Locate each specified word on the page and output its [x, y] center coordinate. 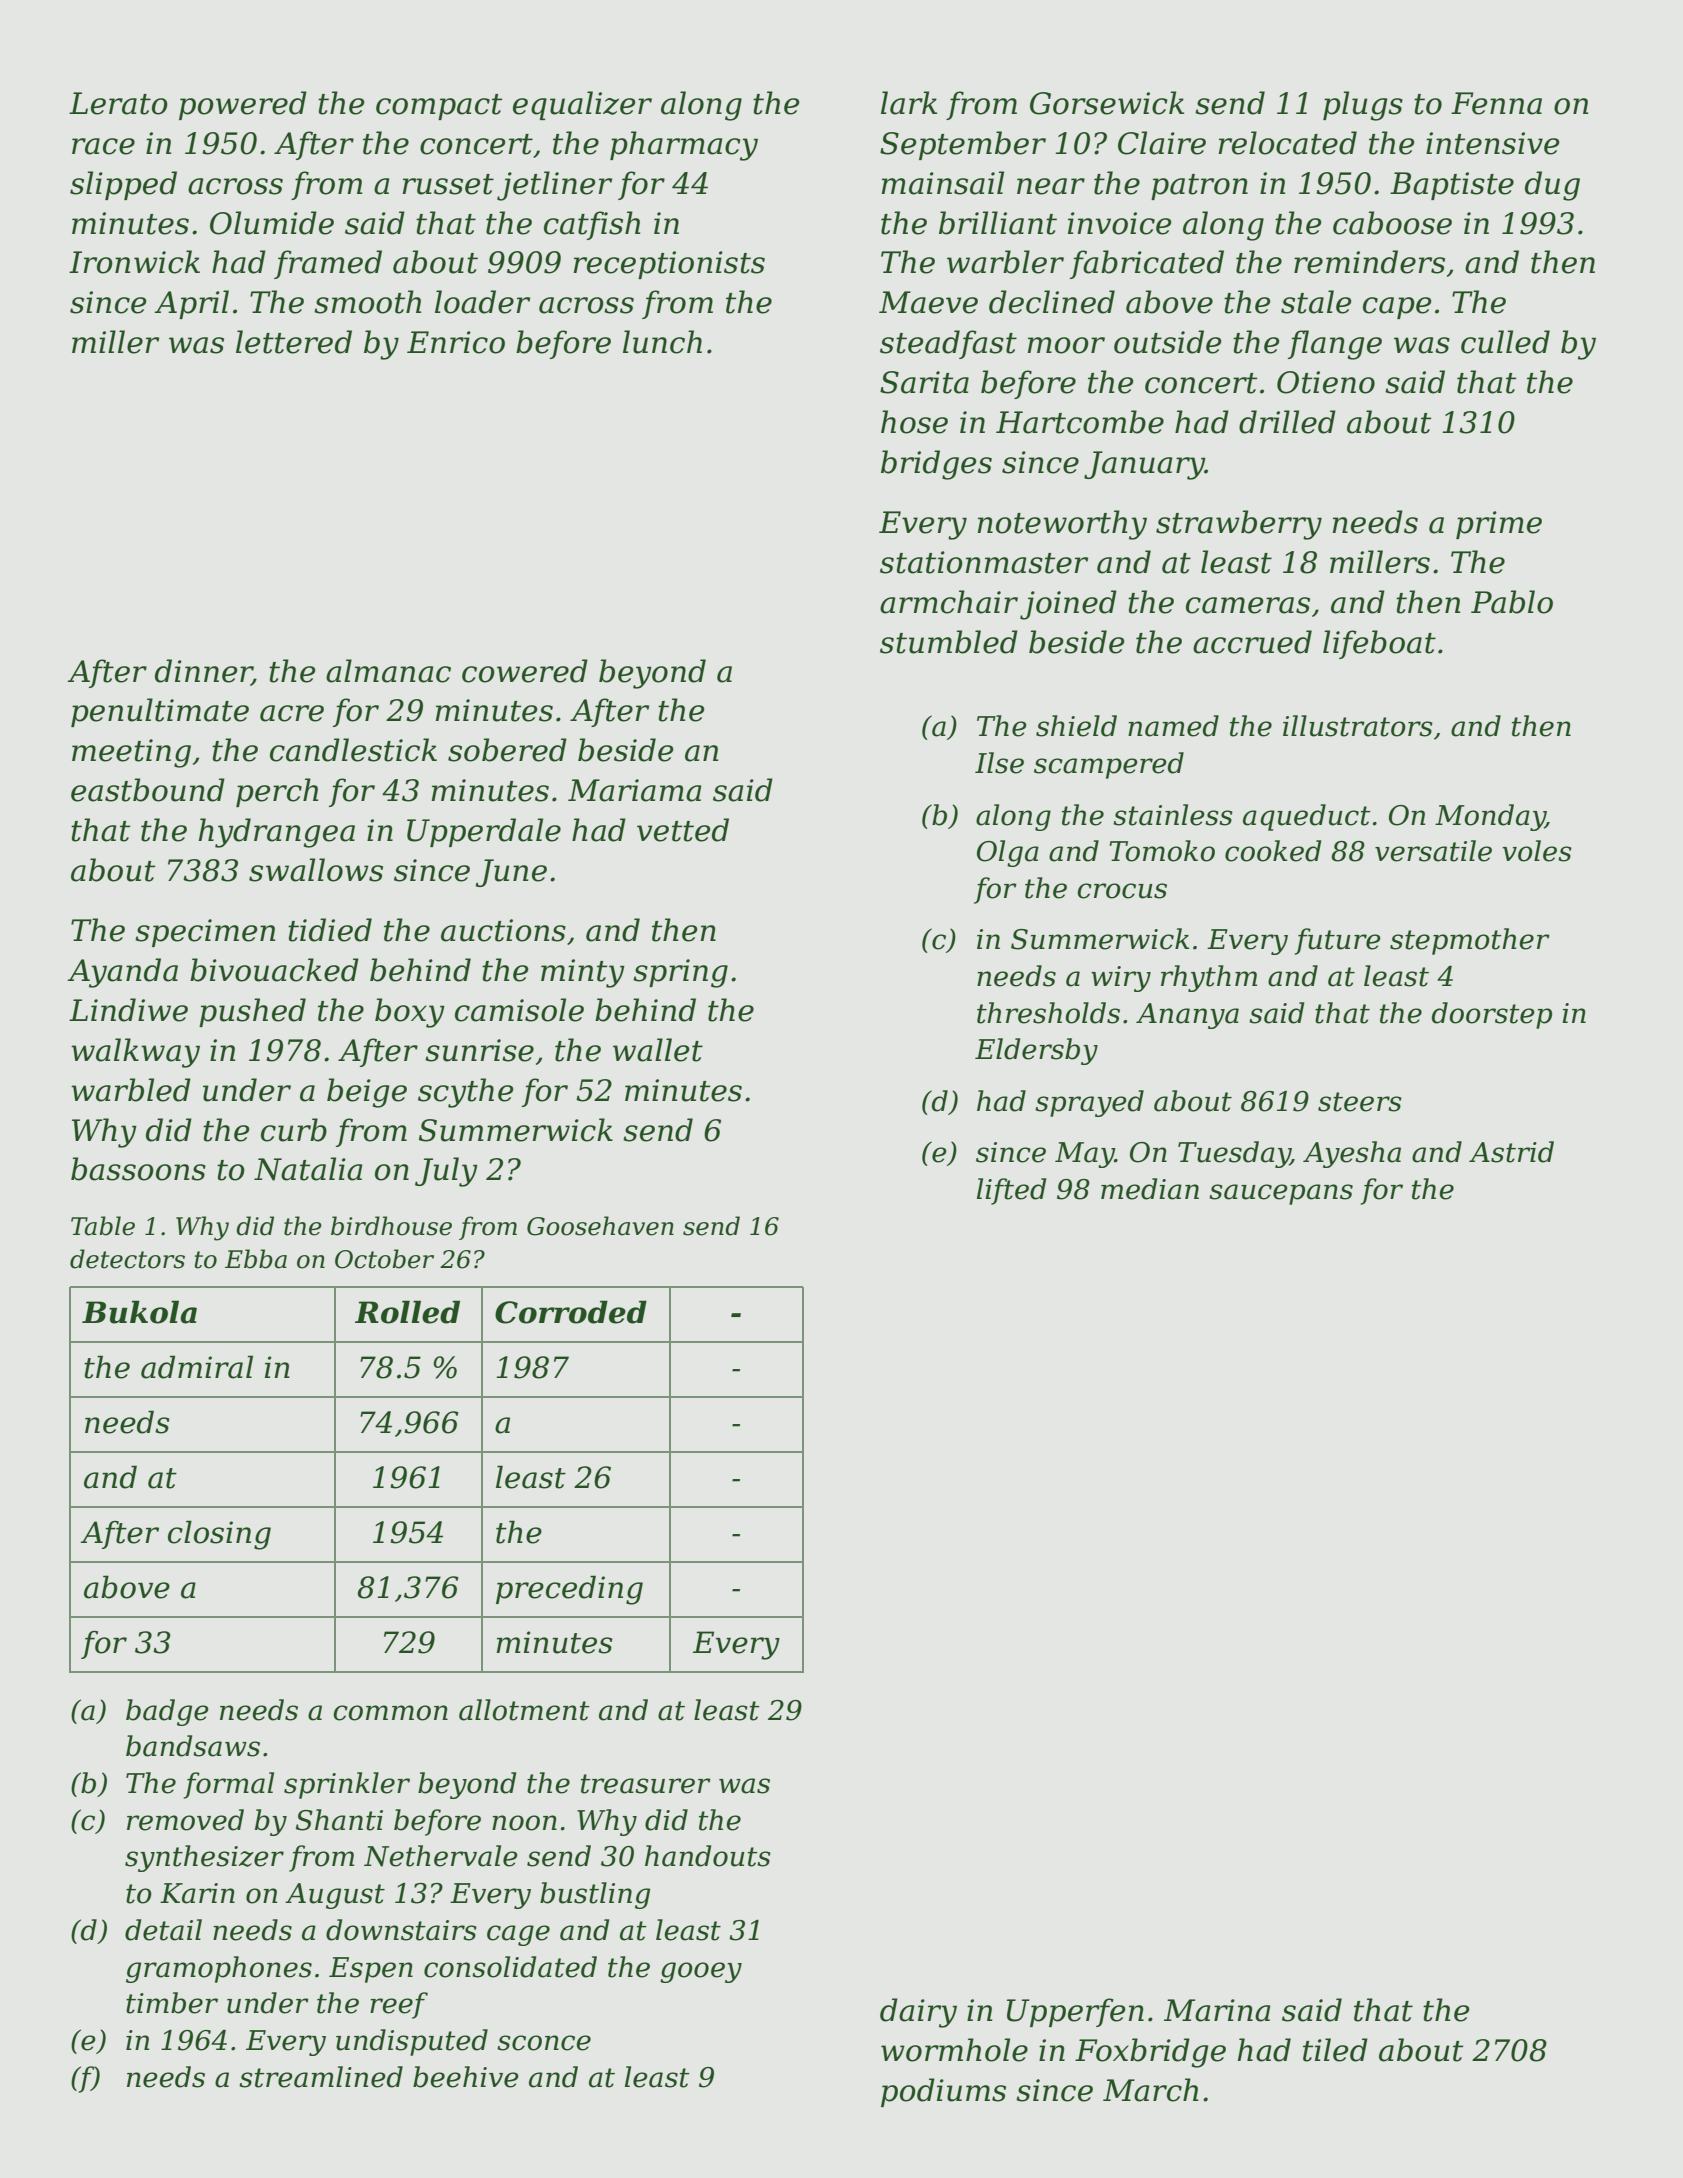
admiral [197, 1367]
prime [1499, 525]
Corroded [571, 1312]
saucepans [1281, 1194]
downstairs [401, 1930]
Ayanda [122, 973]
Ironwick [134, 262]
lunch [662, 342]
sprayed [1089, 1103]
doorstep [1492, 1015]
